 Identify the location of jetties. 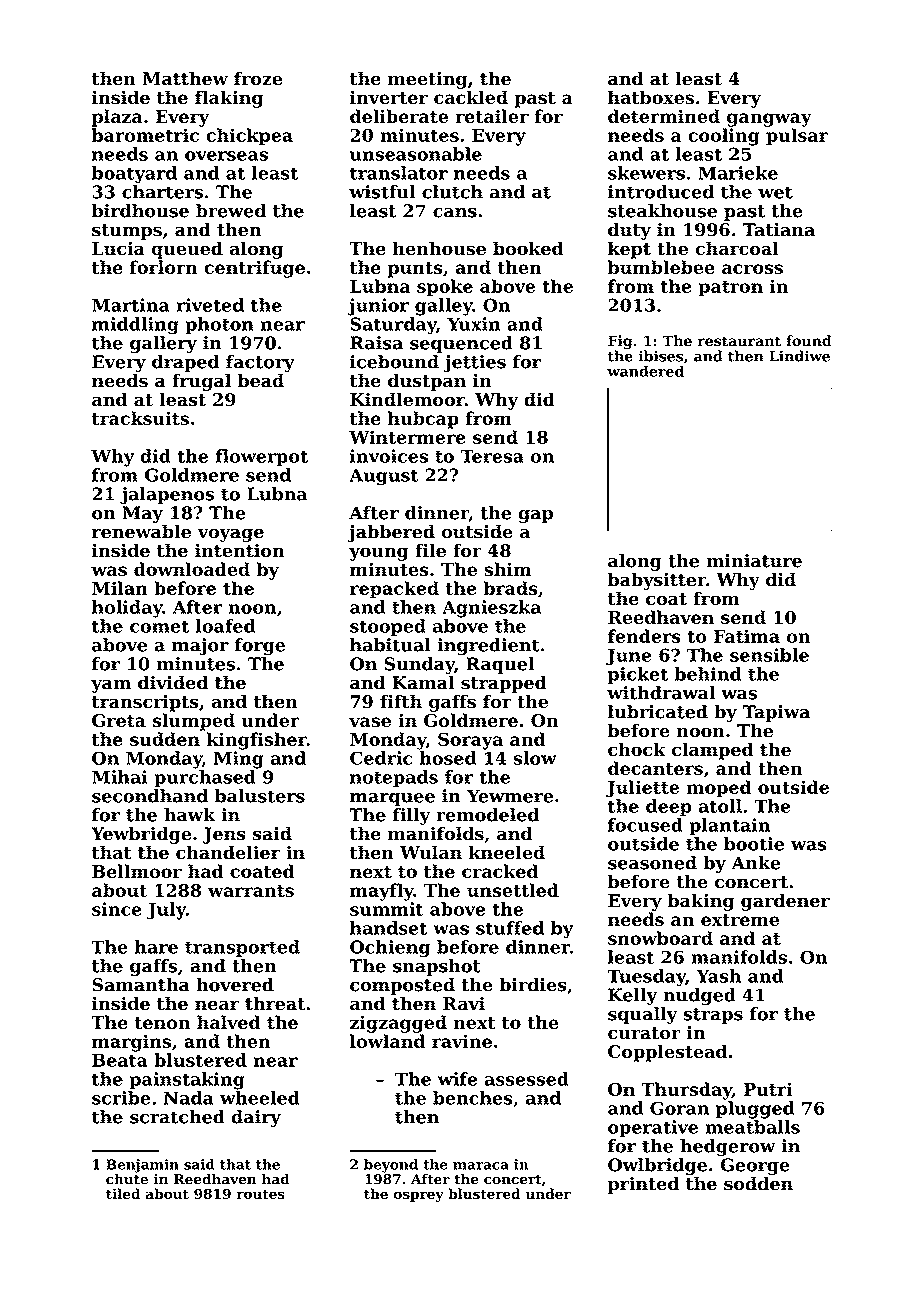
(475, 363).
